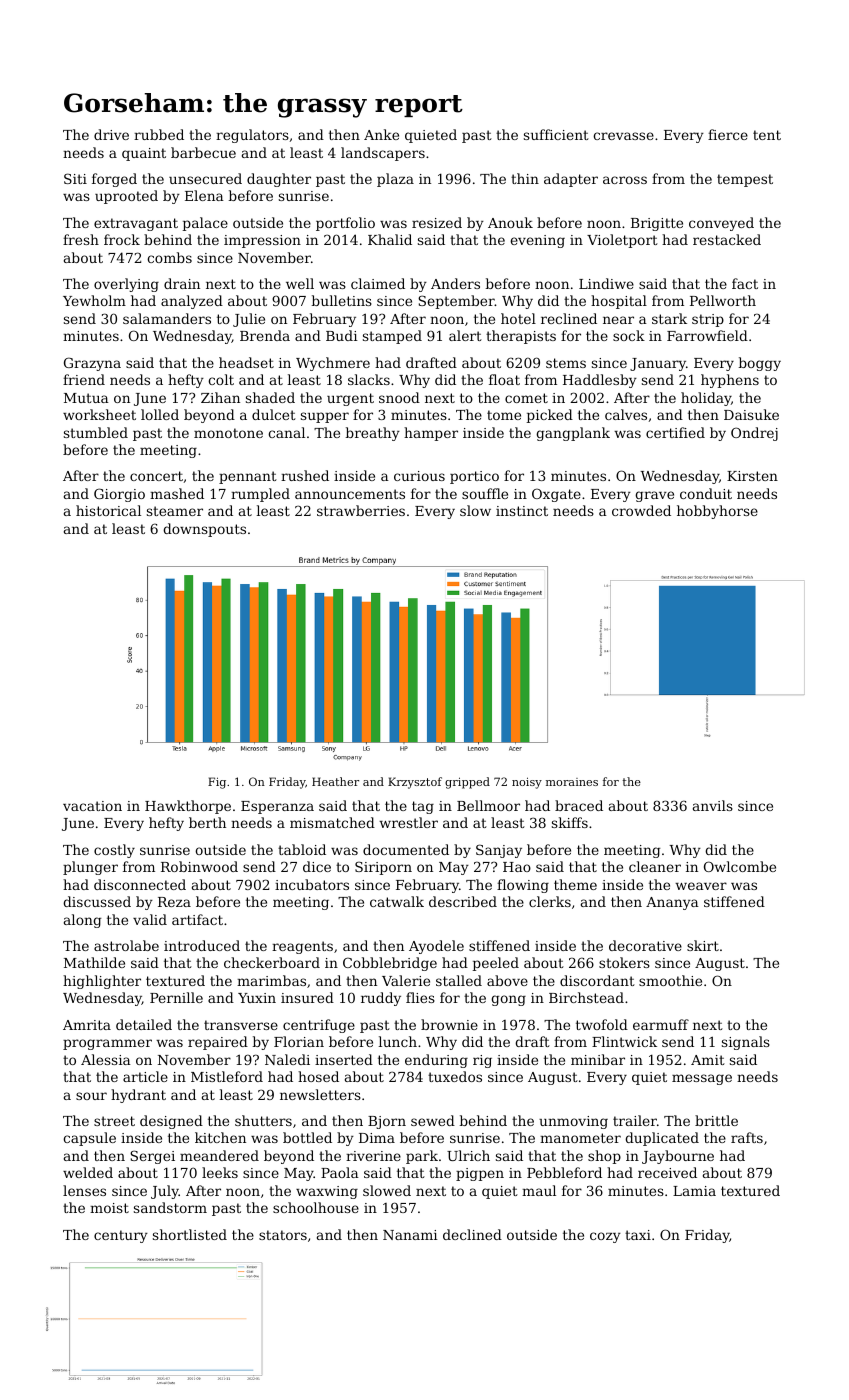 The width and height of the page is (849, 1400). I want to click on inserted, so click(344, 1059).
